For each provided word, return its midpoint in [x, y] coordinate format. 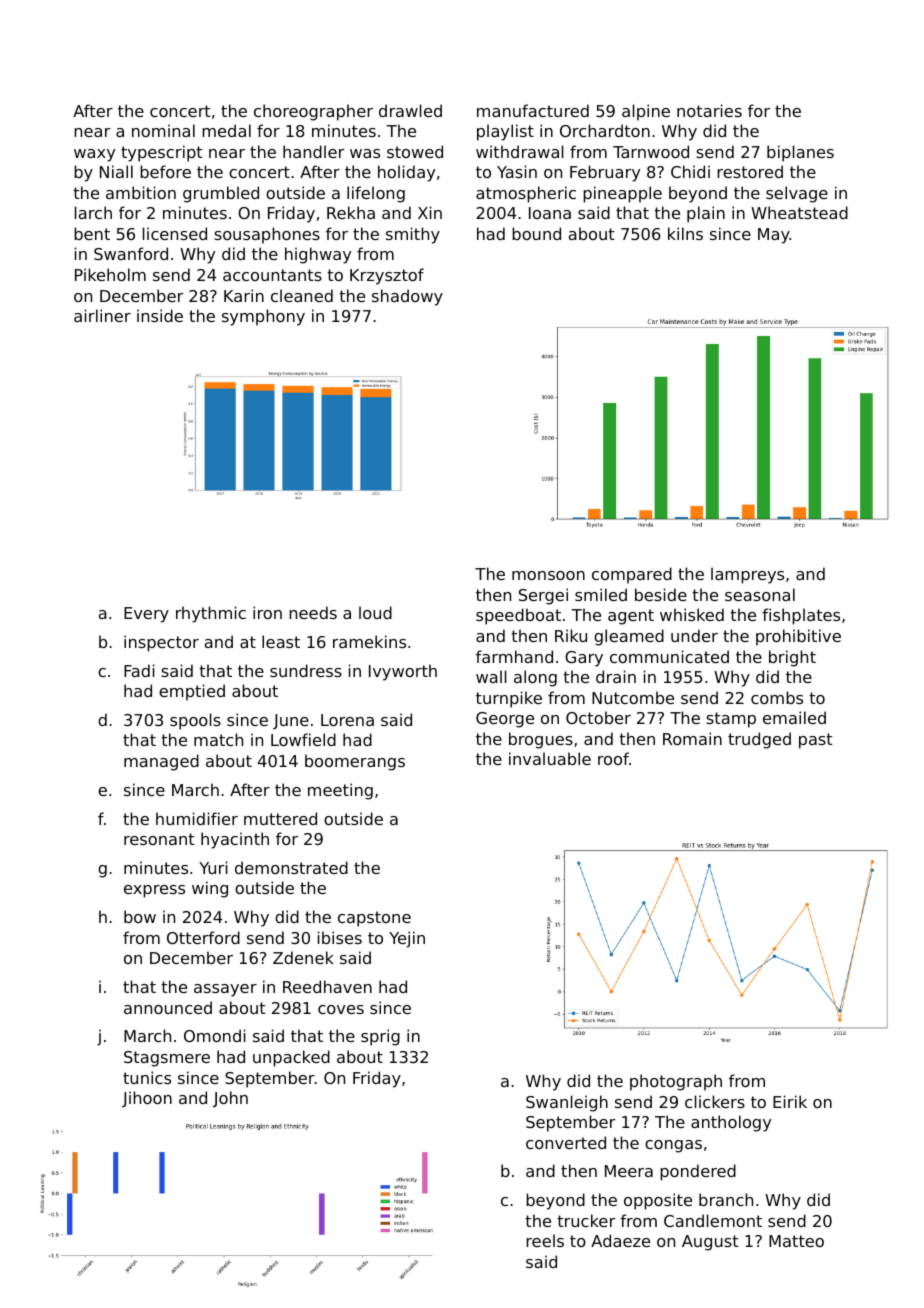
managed [161, 762]
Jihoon [147, 1099]
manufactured [533, 110]
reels [545, 1240]
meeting [340, 791]
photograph [676, 1082]
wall [491, 676]
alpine [646, 112]
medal [226, 130]
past [816, 741]
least [281, 641]
